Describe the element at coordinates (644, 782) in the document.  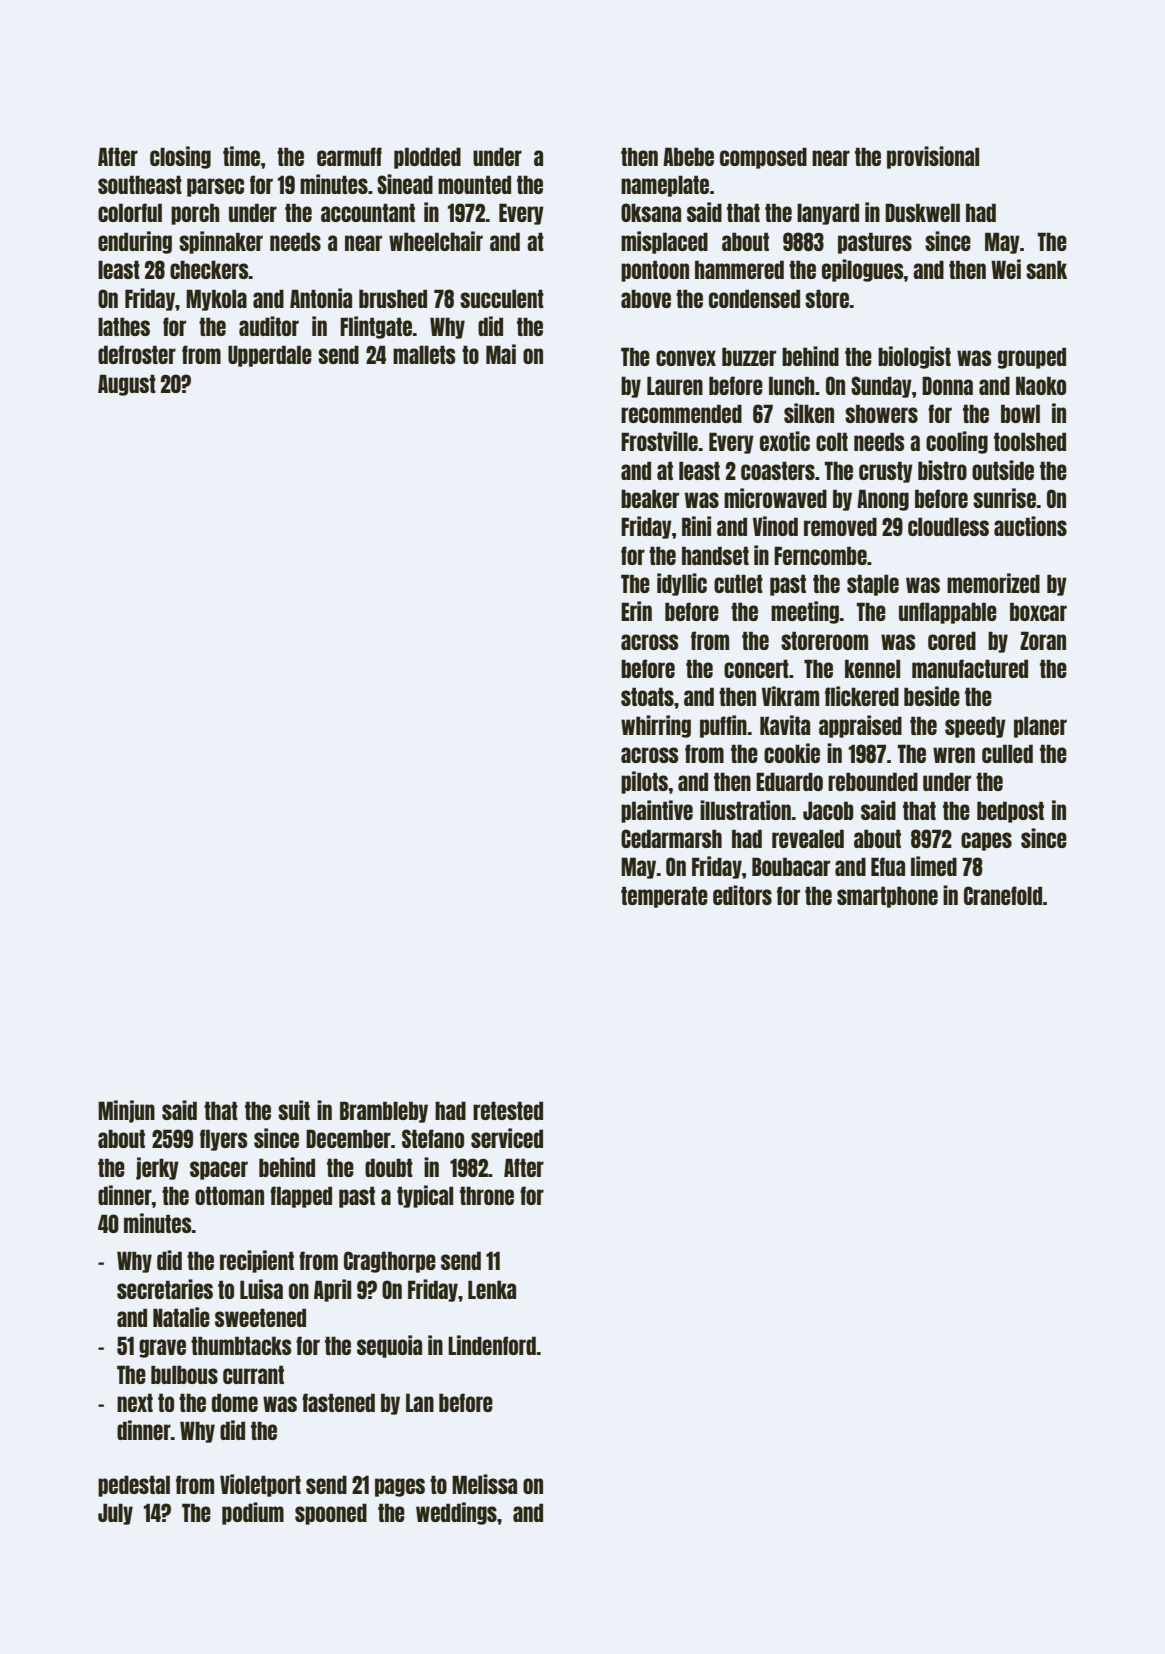
I see `pilots` at that location.
